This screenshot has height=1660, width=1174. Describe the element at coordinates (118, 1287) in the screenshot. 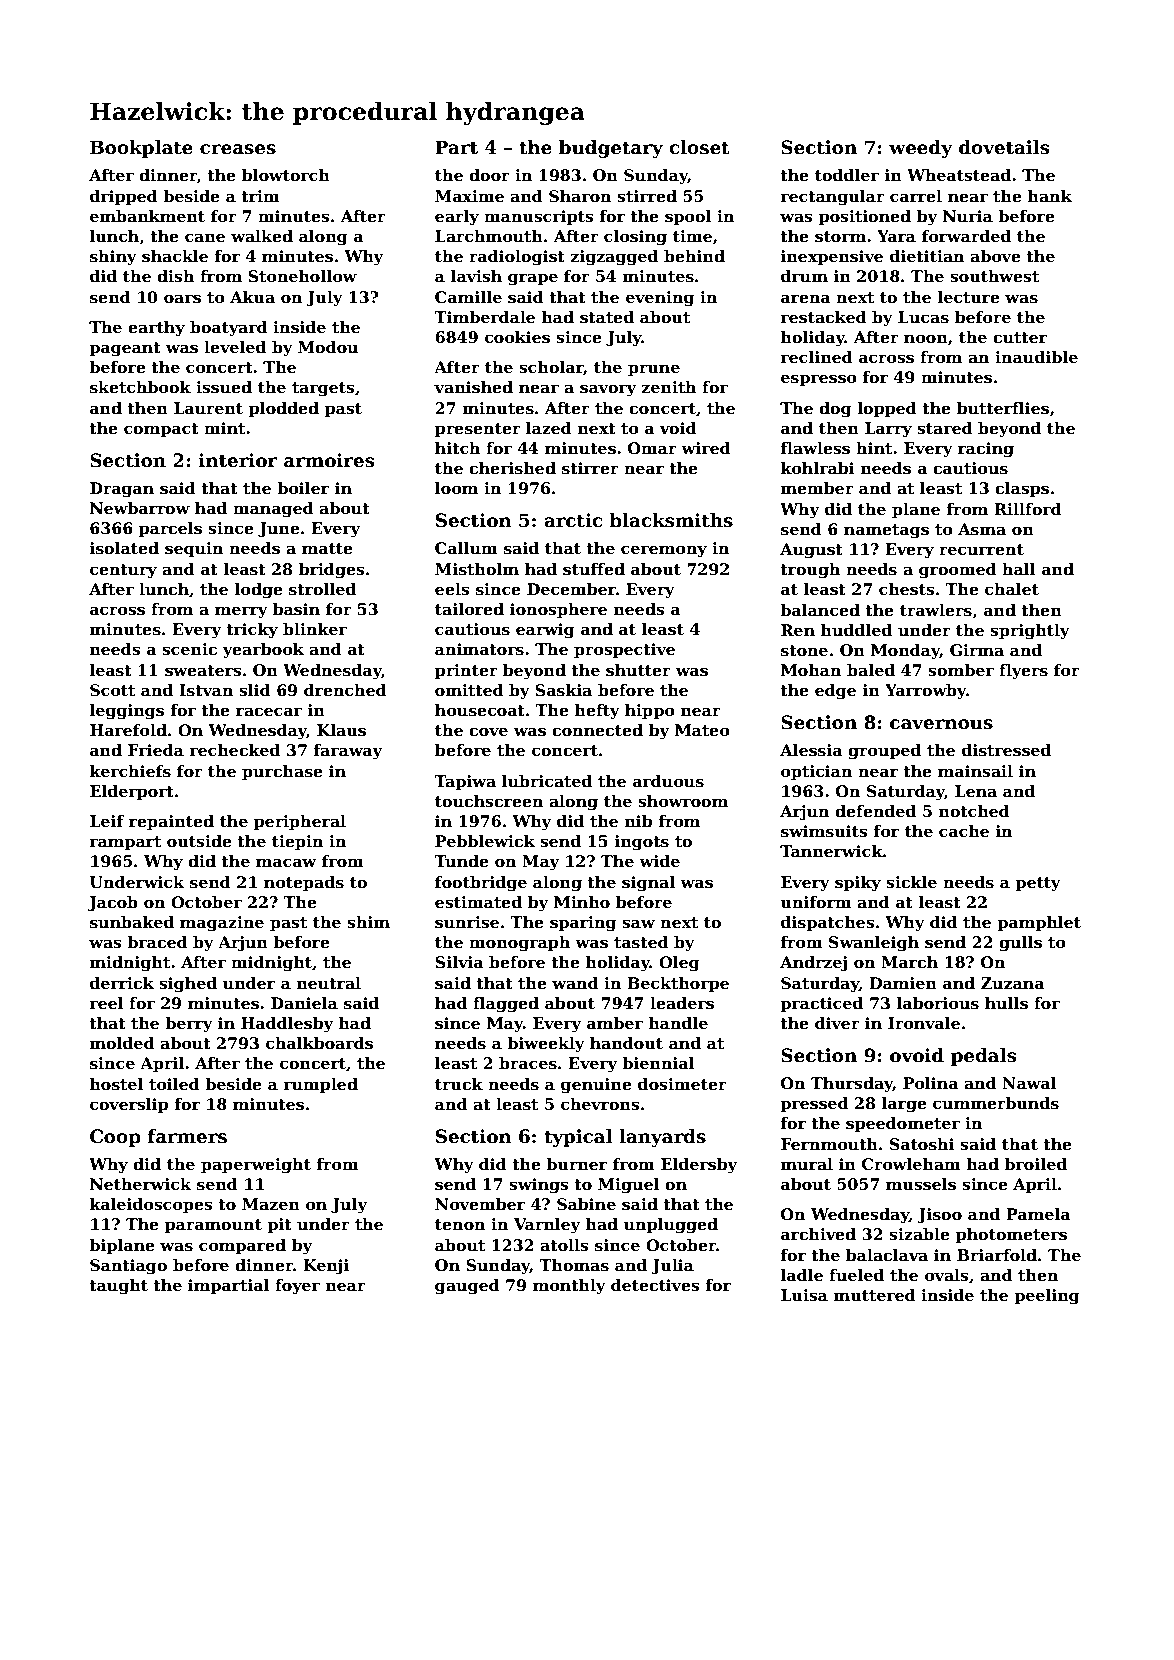

I see `taught` at that location.
